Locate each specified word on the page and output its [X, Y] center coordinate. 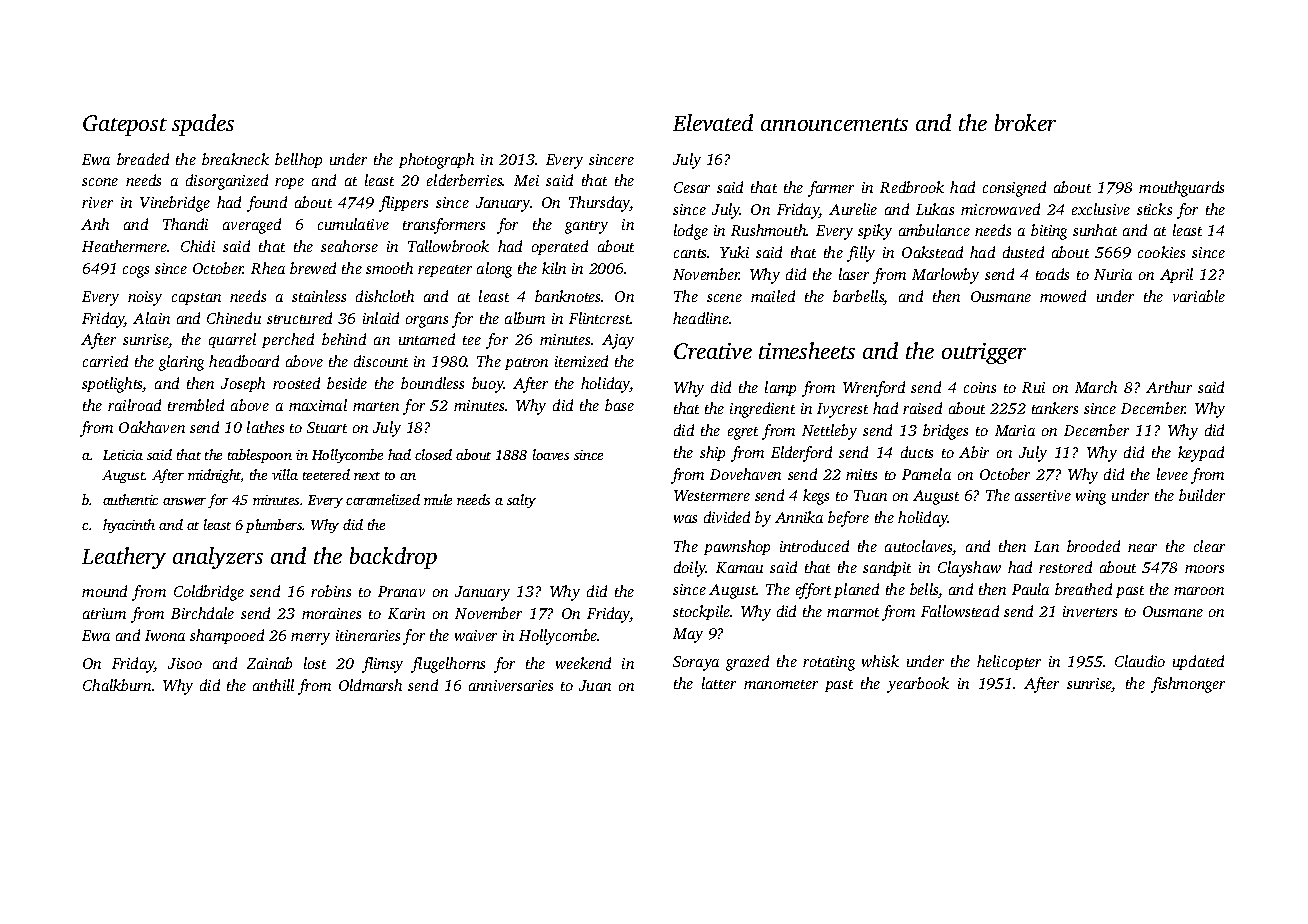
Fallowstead [960, 611]
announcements [834, 124]
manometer [781, 684]
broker [1025, 122]
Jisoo [185, 663]
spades [203, 125]
